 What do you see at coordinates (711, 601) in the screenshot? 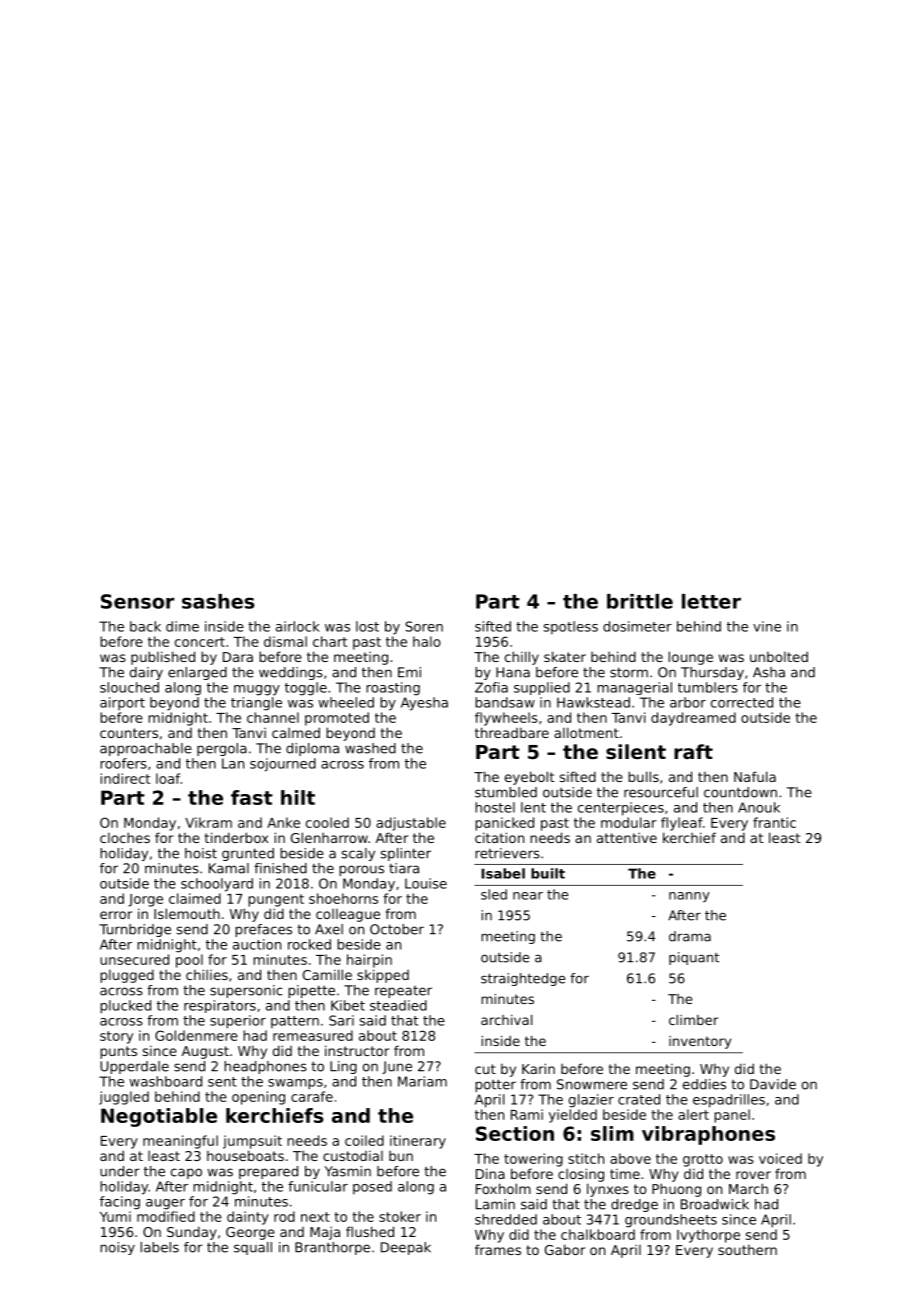
I see `letter` at bounding box center [711, 601].
